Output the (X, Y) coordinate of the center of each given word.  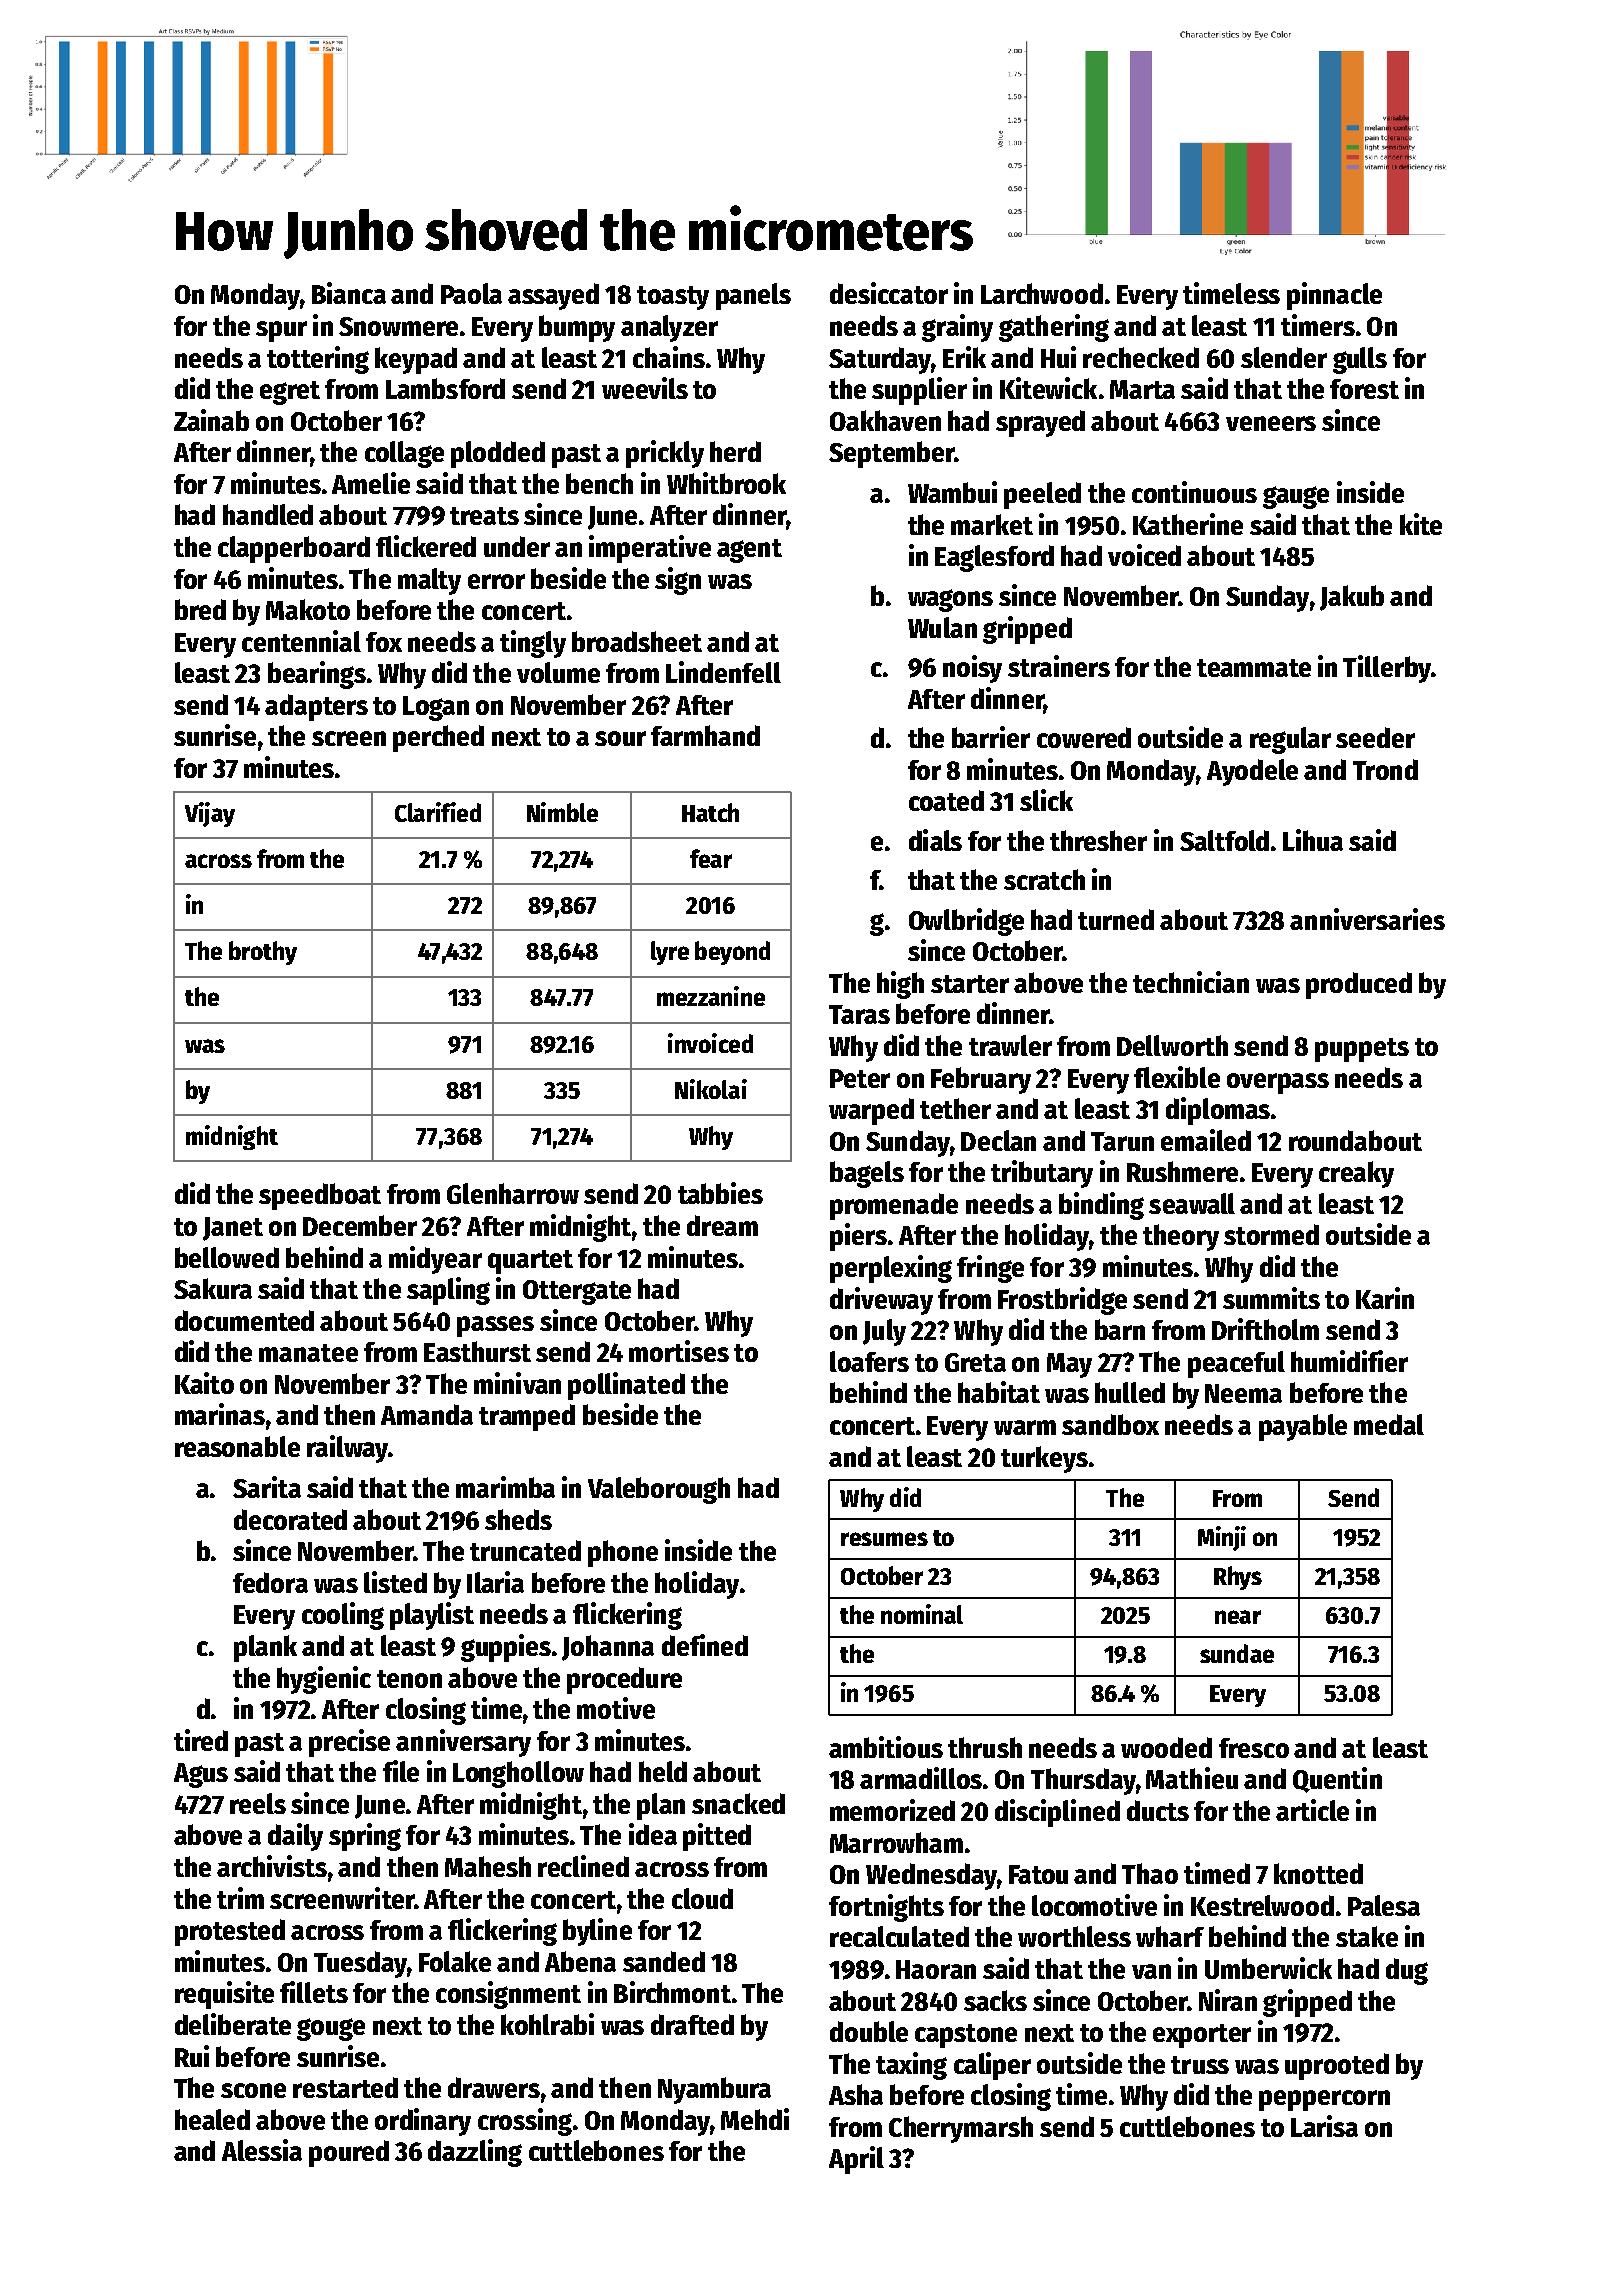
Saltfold (1224, 840)
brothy (263, 953)
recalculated (899, 1936)
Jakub (1352, 598)
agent (749, 551)
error (496, 581)
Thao (1150, 1873)
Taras (859, 1014)
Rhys (1238, 1578)
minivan (517, 1383)
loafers (869, 1361)
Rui (192, 2056)
